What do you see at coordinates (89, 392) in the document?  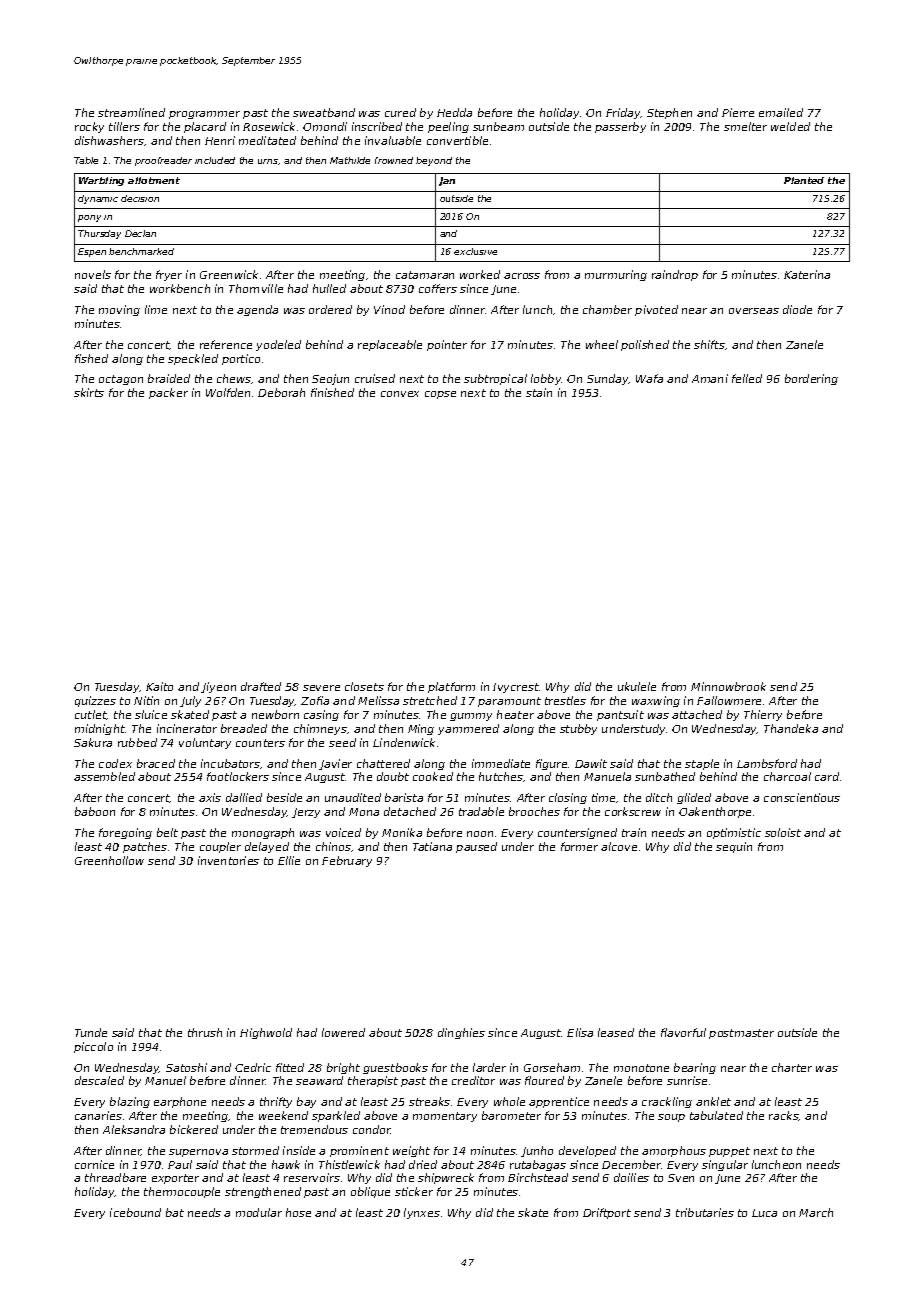 I see `skirts` at bounding box center [89, 392].
